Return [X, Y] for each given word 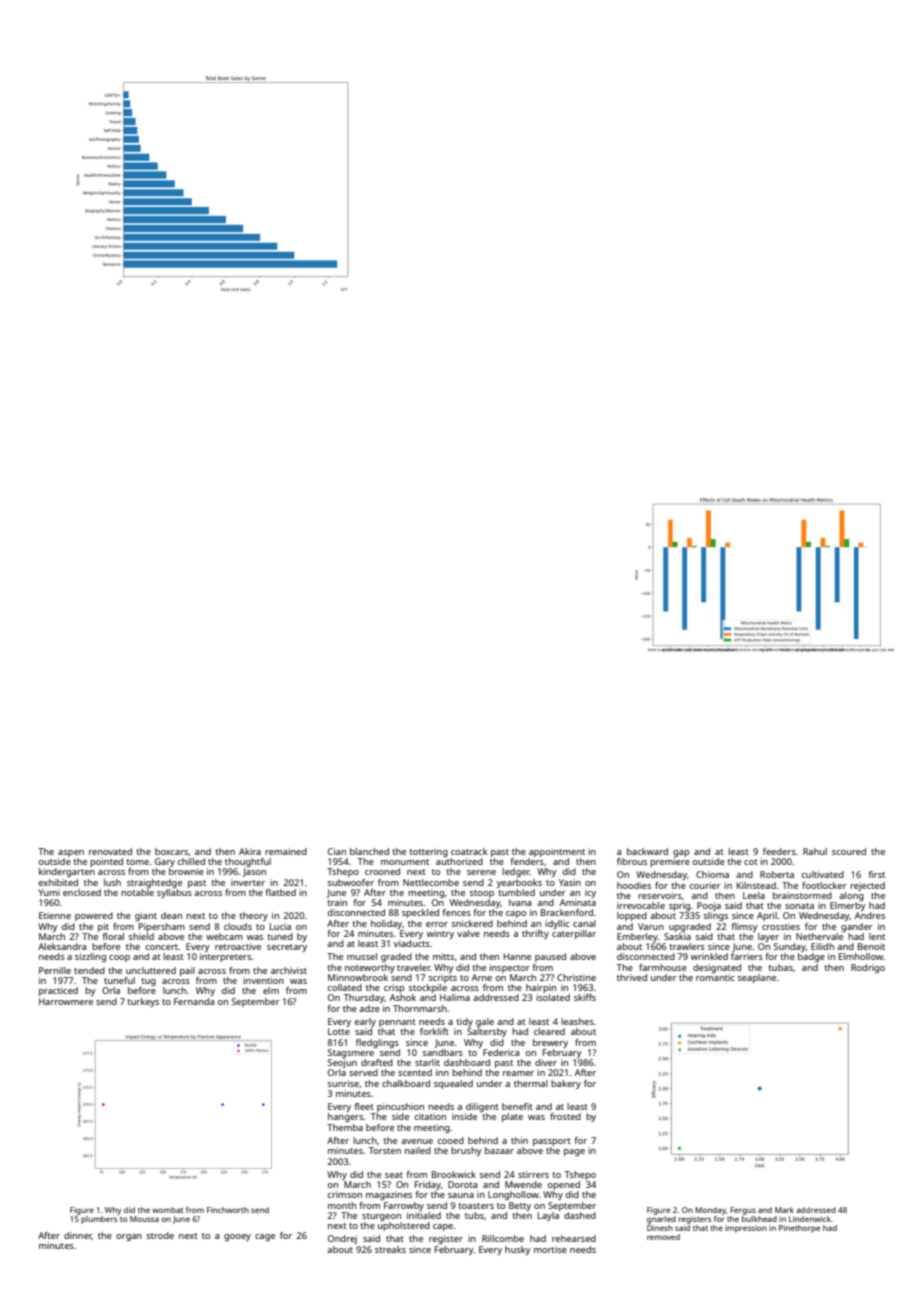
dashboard [467, 1062]
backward [647, 851]
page [574, 1152]
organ [129, 1237]
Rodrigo [868, 968]
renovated [110, 851]
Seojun [342, 1063]
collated [345, 987]
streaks [390, 1249]
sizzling [90, 957]
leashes [577, 1021]
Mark [784, 1210]
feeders [779, 851]
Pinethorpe [799, 1229]
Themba [345, 1127]
